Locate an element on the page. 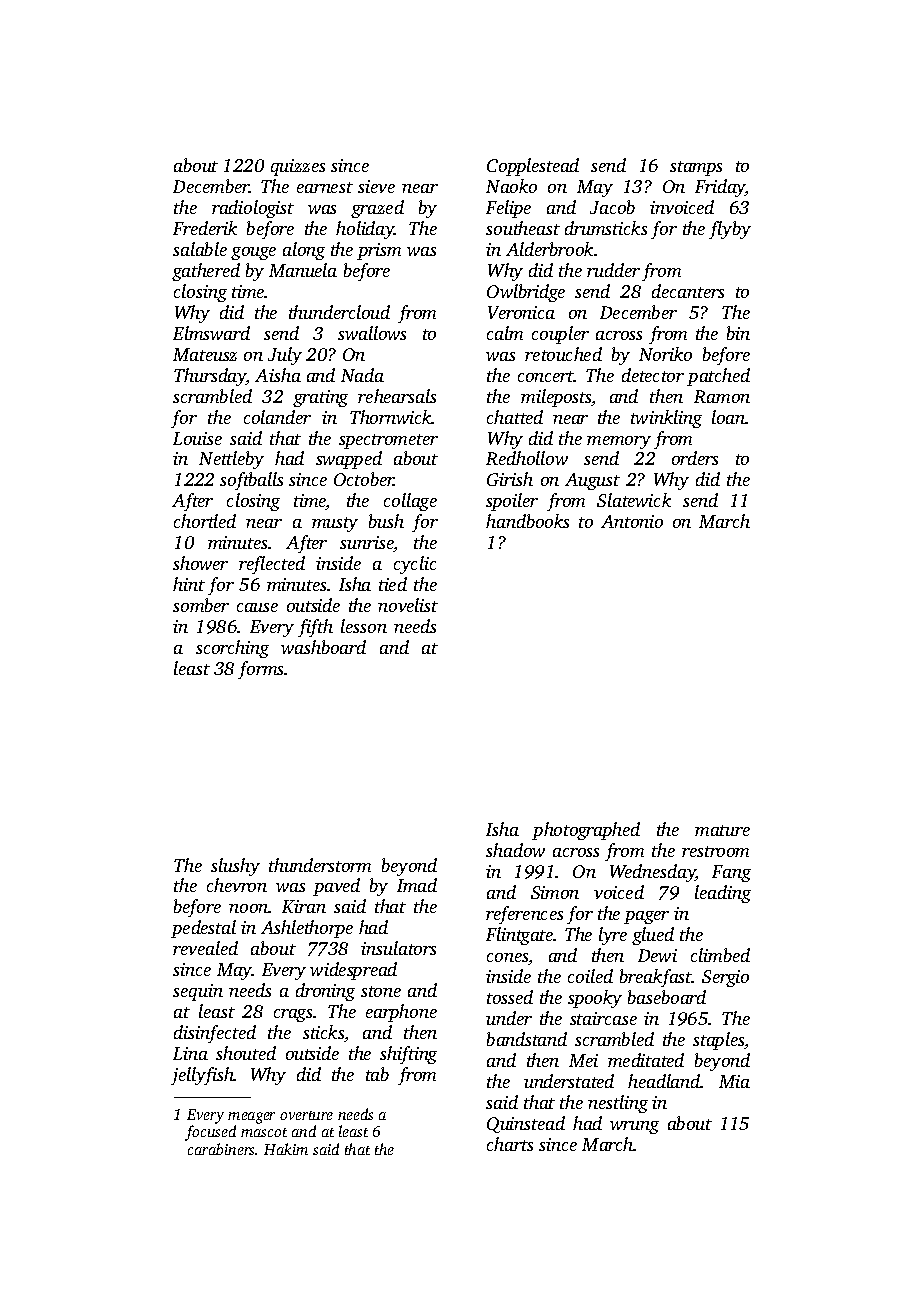 Image resolution: width=924 pixels, height=1311 pixels. handbooks is located at coordinates (527, 521).
